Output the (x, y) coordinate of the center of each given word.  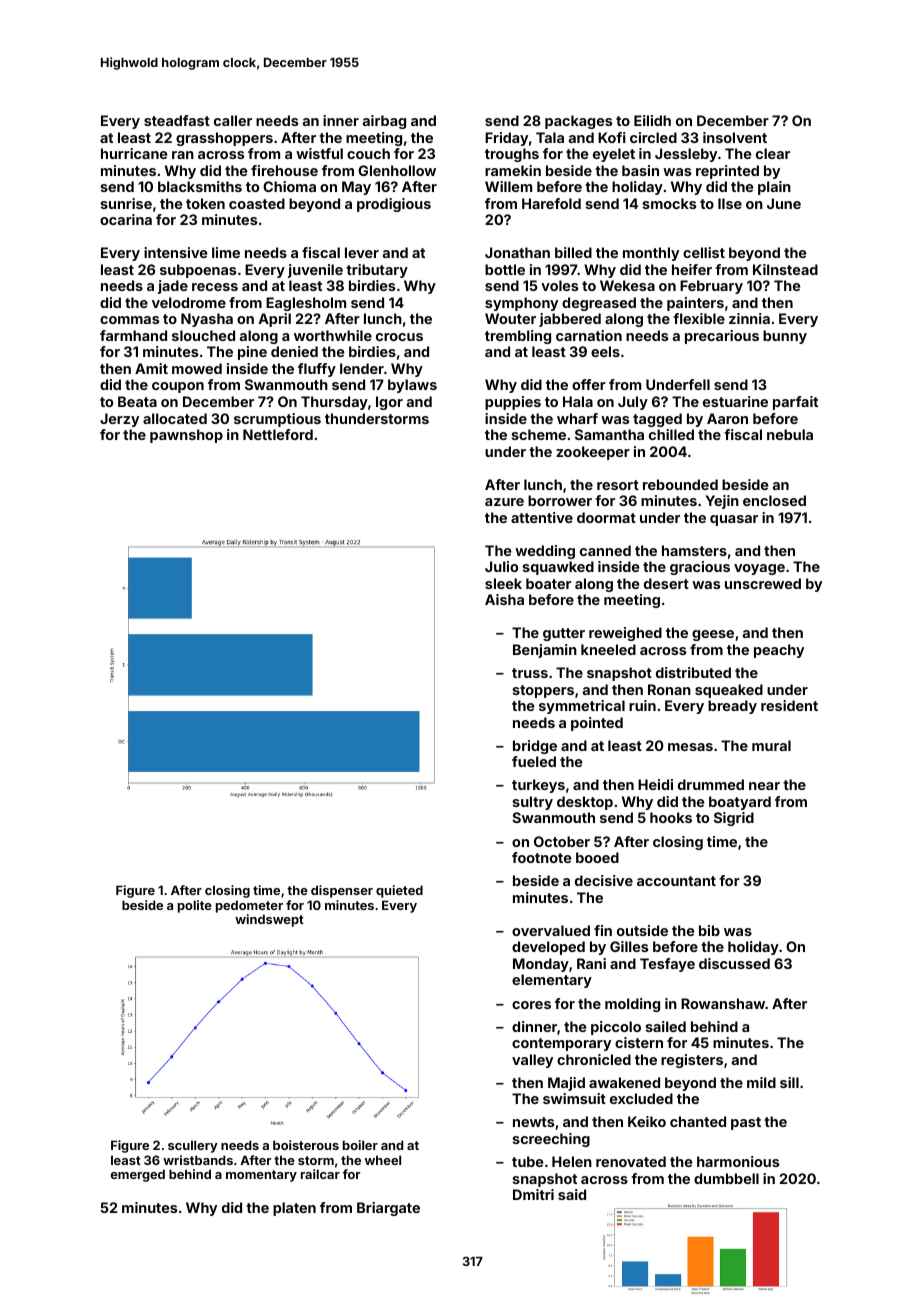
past (746, 1123)
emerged (138, 1175)
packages (578, 122)
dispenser (342, 891)
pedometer (249, 906)
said (572, 1194)
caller (233, 120)
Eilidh (652, 120)
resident (789, 705)
